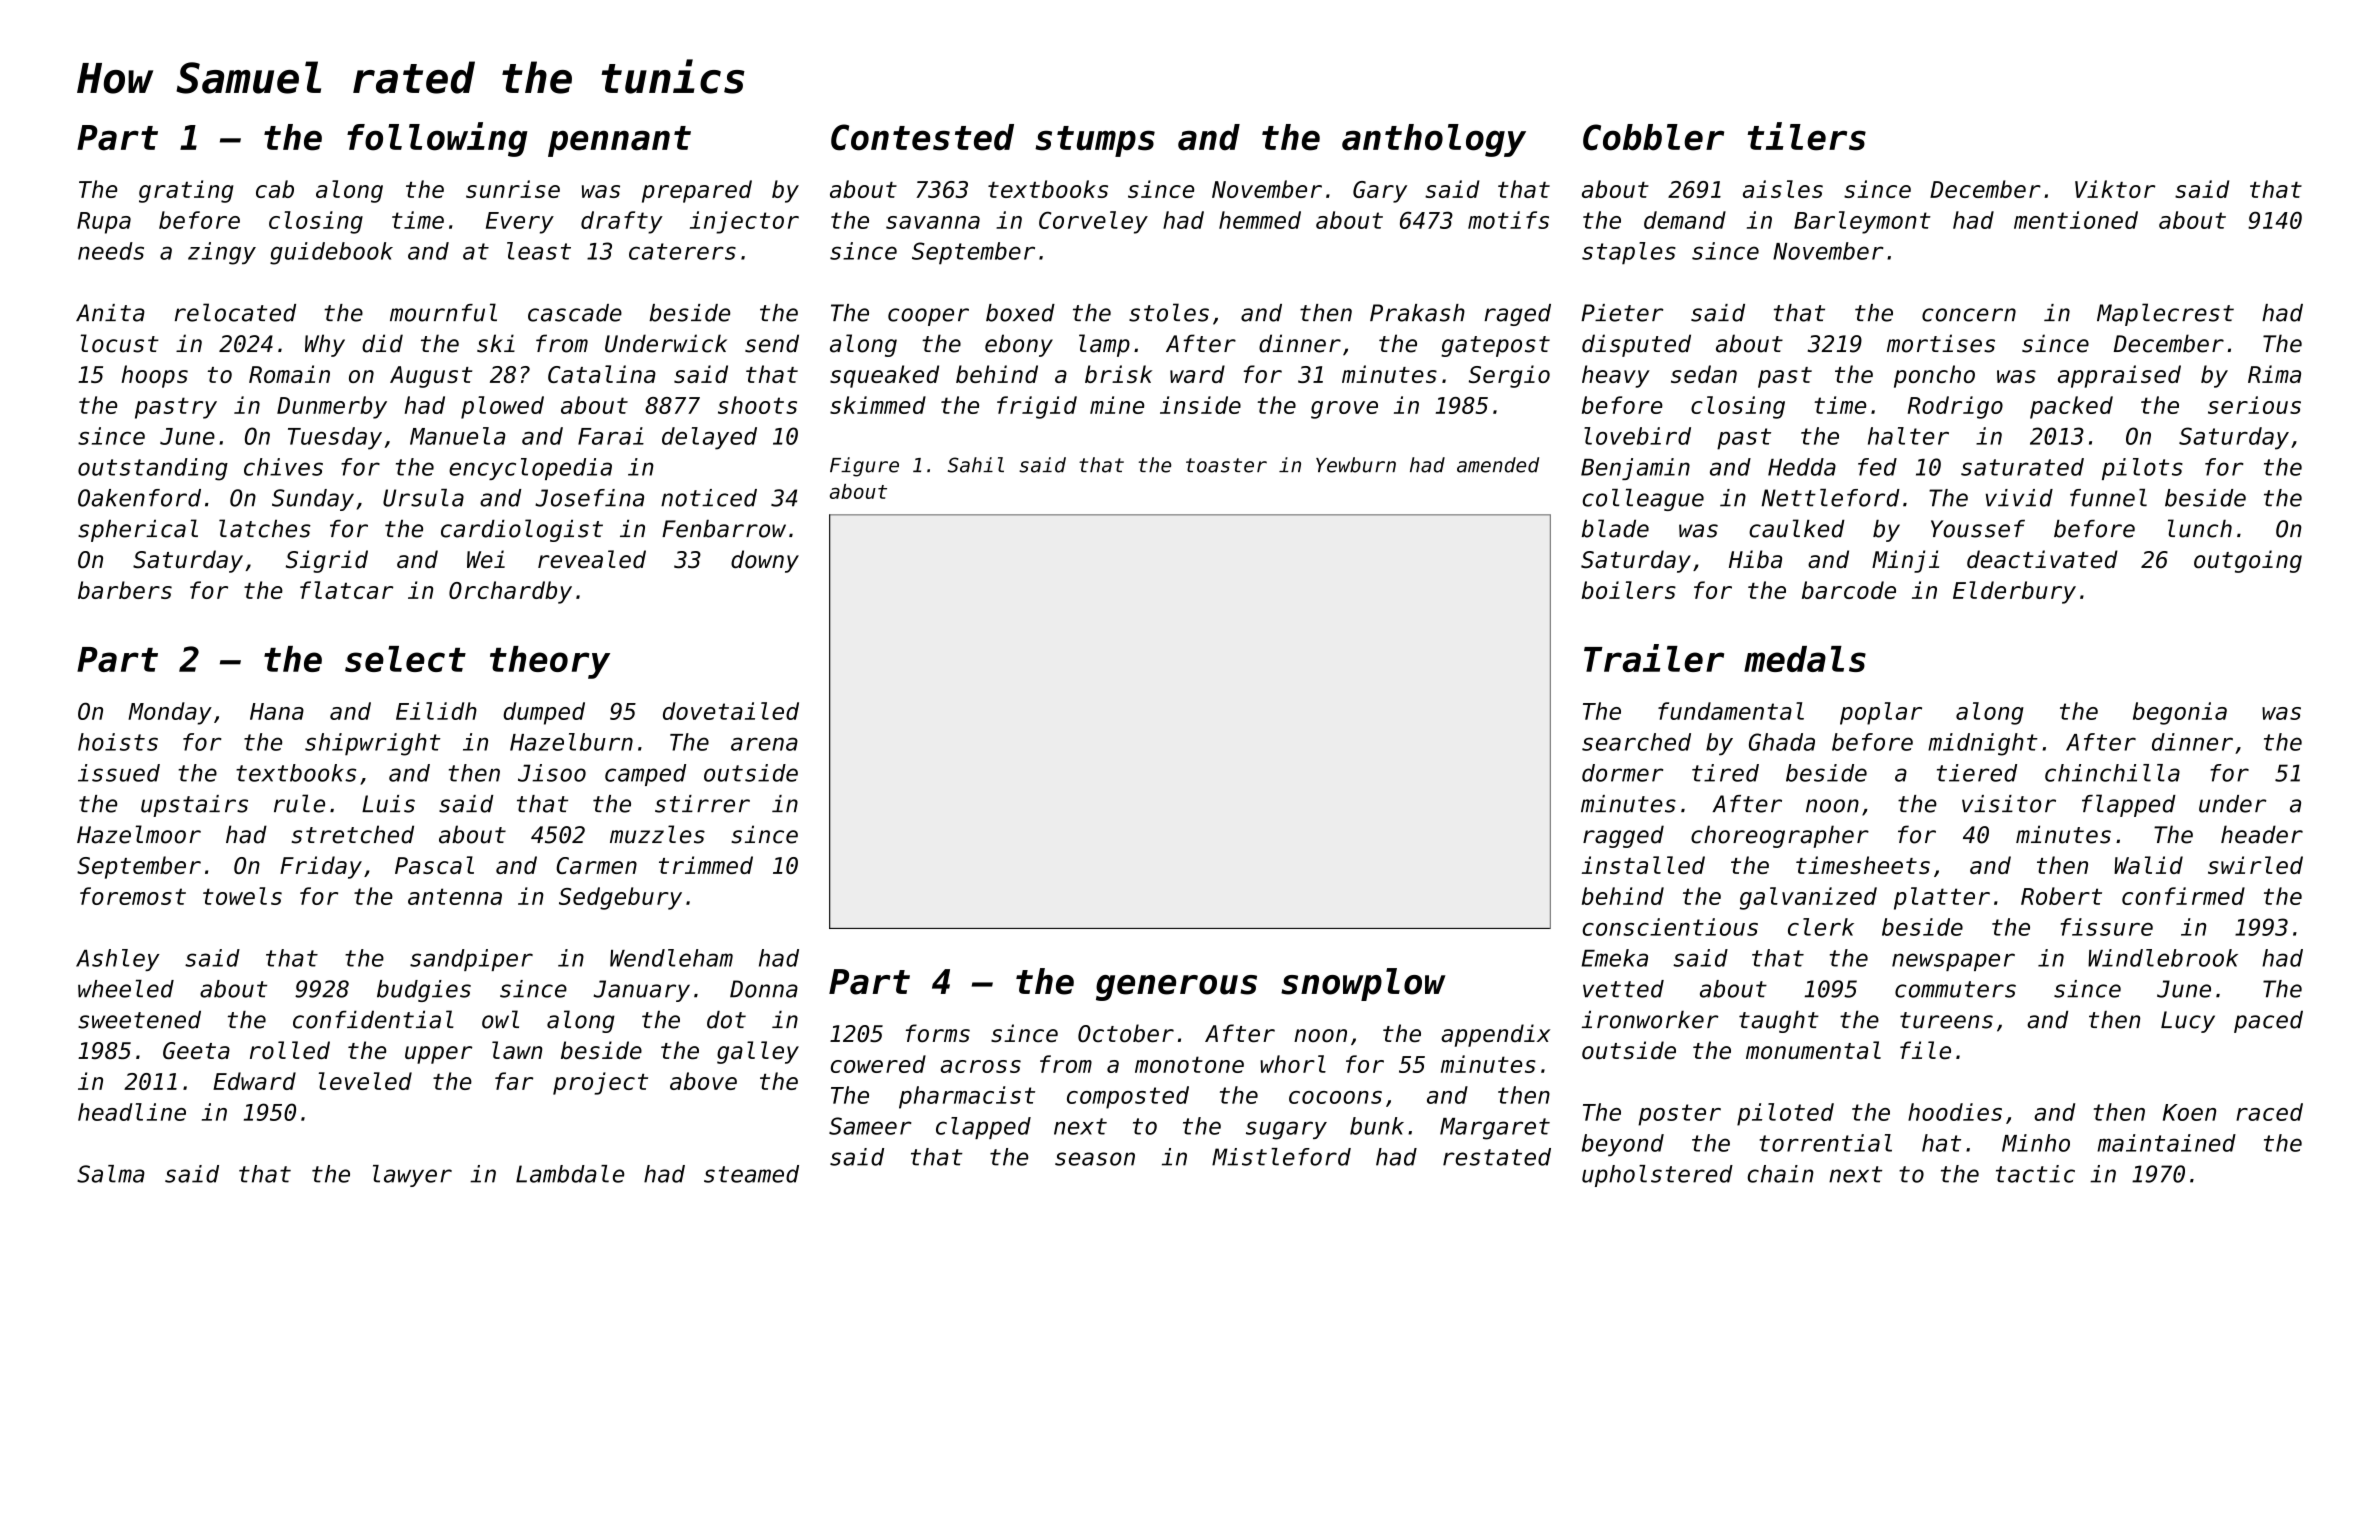  Describe the element at coordinates (1807, 136) in the screenshot. I see `tilers` at that location.
